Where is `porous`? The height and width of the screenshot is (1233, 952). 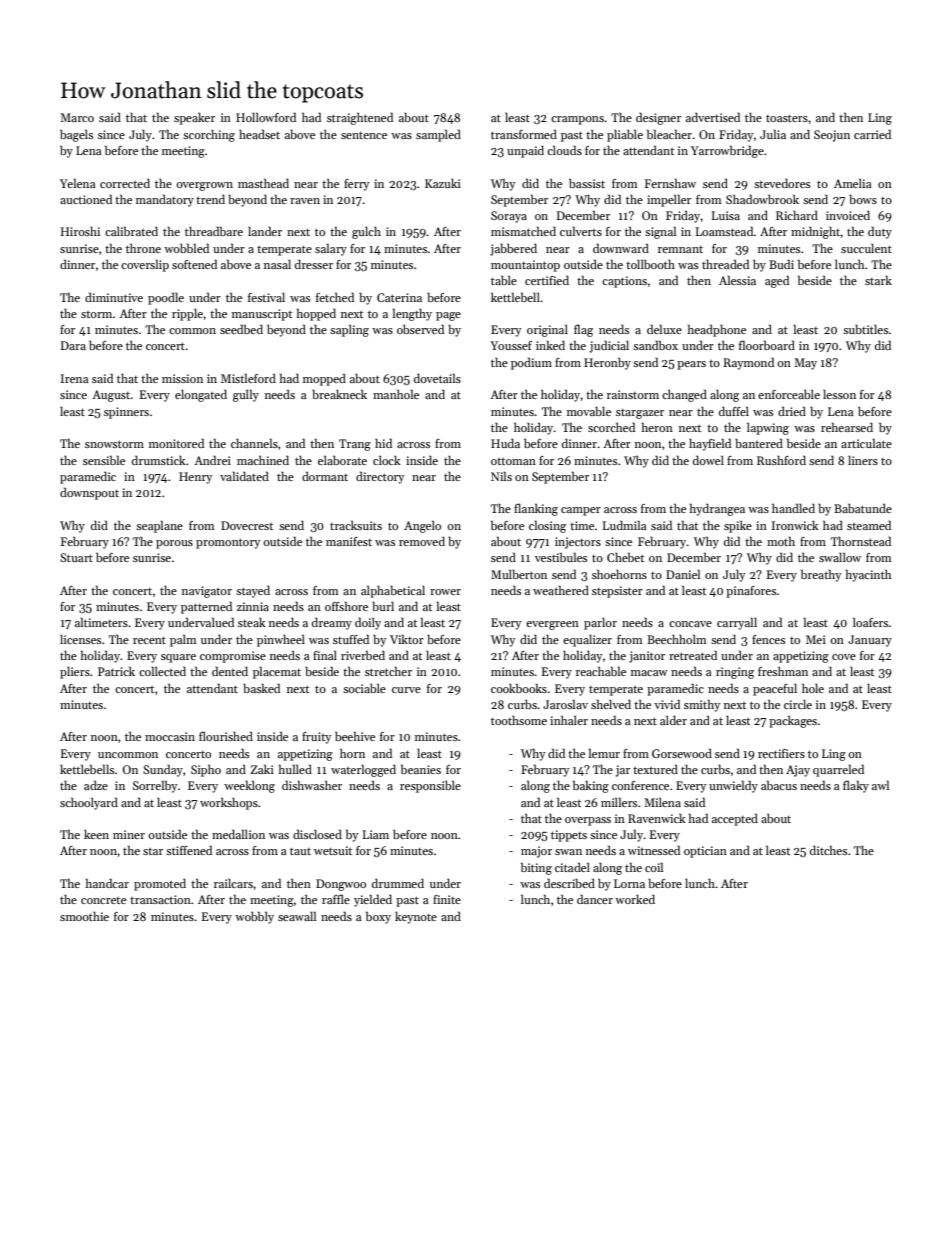 porous is located at coordinates (174, 544).
